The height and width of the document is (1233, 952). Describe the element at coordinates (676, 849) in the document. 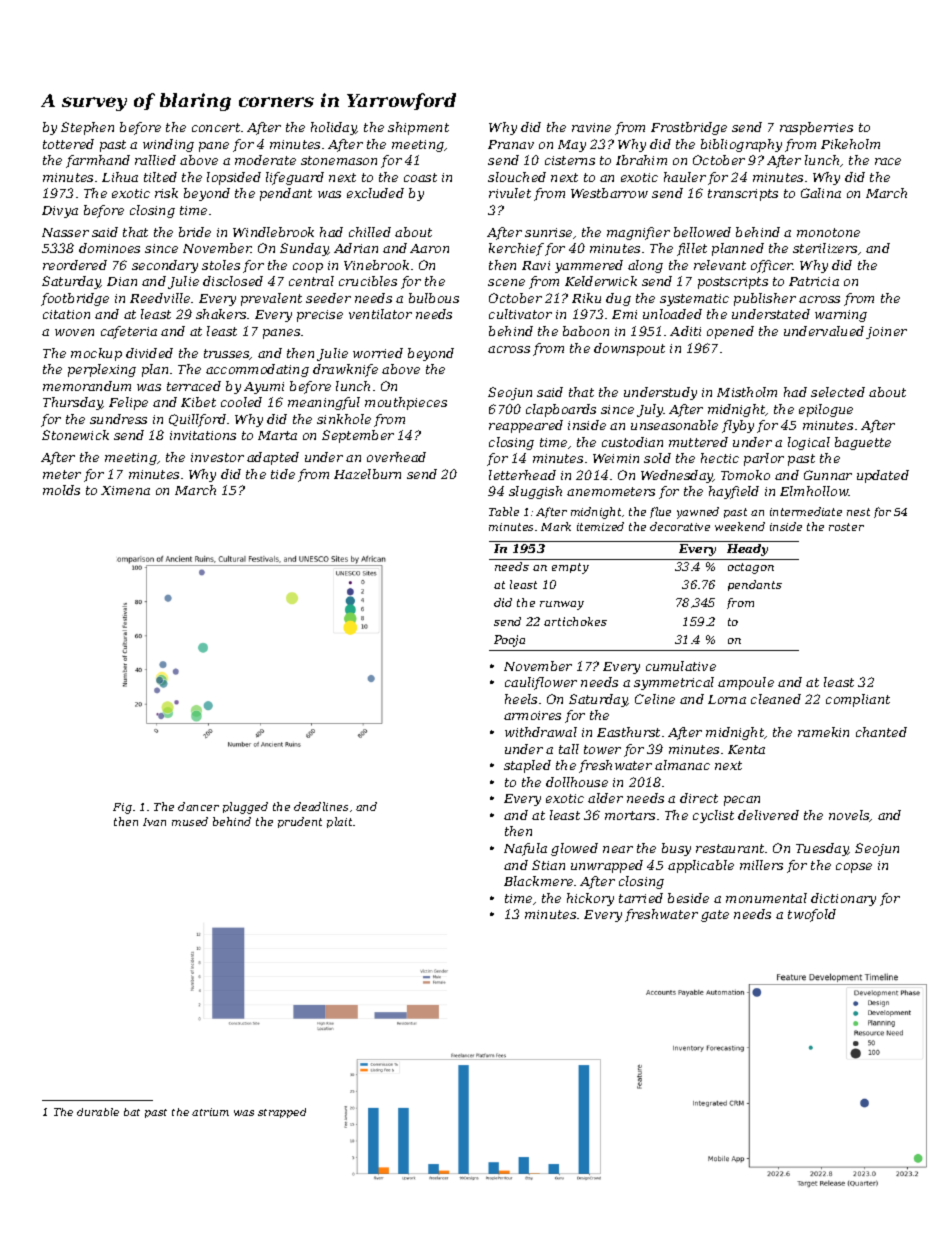

I see `busy` at that location.
